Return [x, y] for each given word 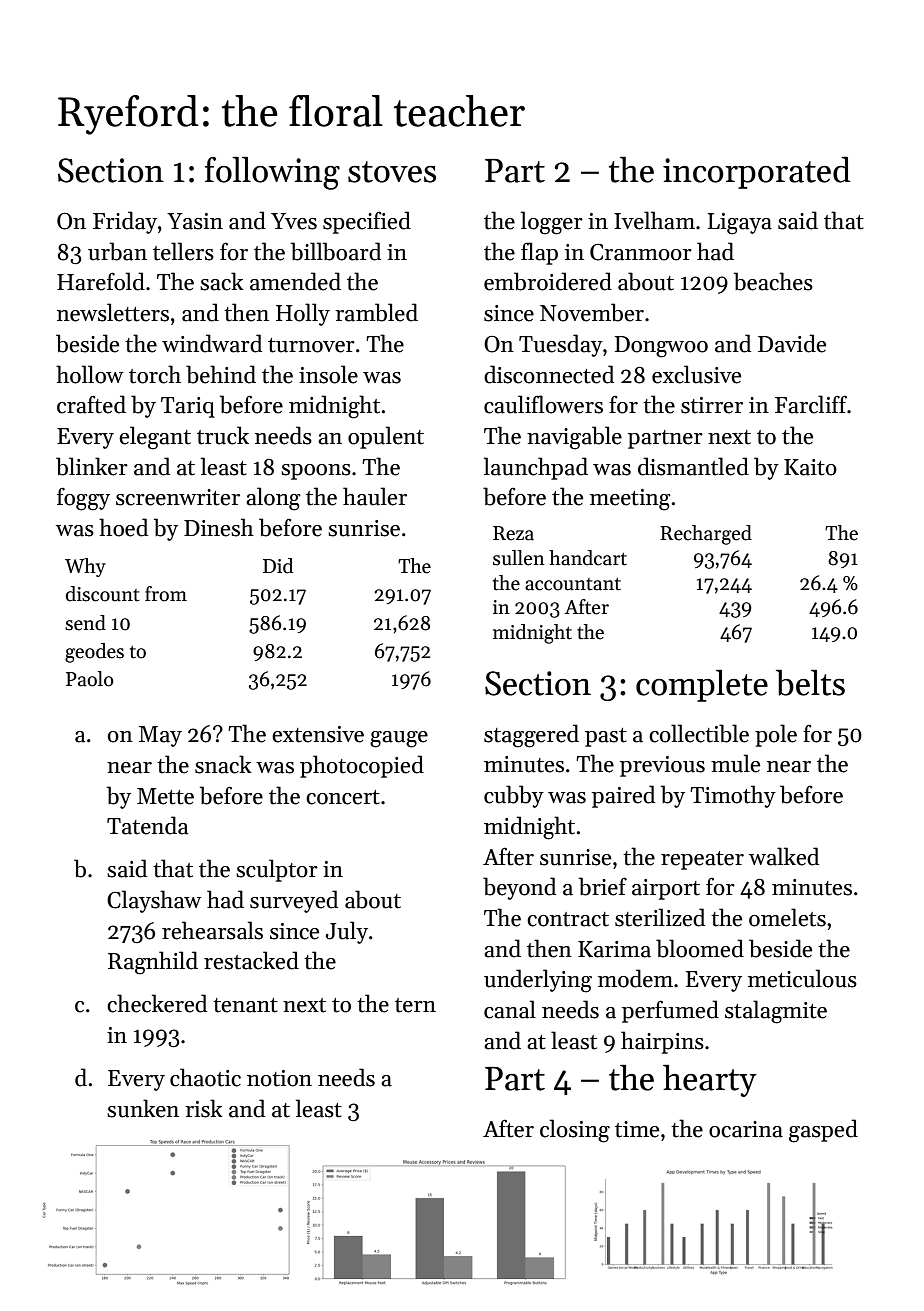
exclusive [696, 374]
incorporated [757, 172]
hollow [90, 374]
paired [623, 796]
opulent [386, 437]
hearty [710, 1080]
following [272, 173]
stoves [392, 172]
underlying [538, 981]
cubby [514, 796]
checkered [157, 1003]
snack [223, 764]
